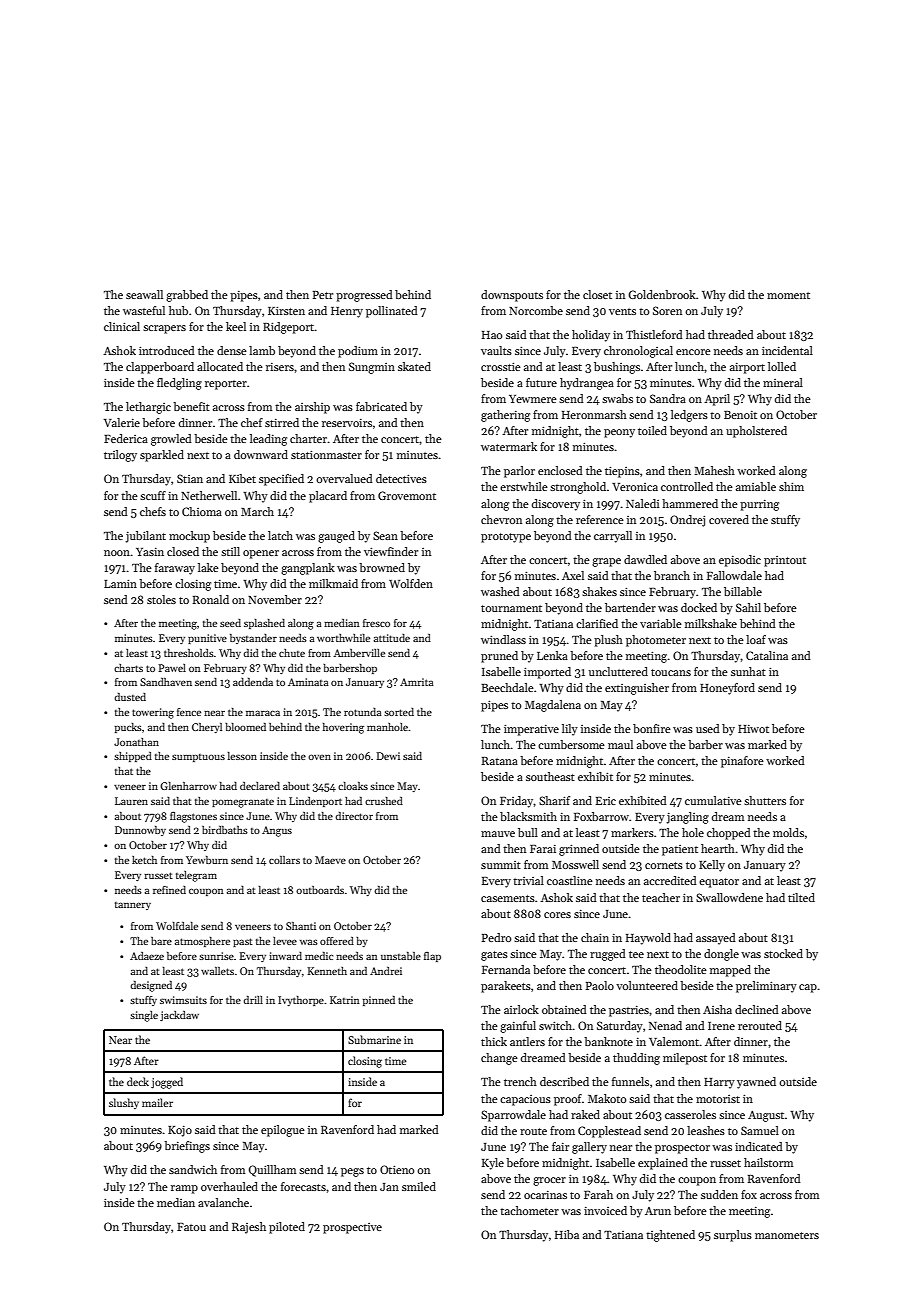  What do you see at coordinates (716, 939) in the screenshot?
I see `assayed` at bounding box center [716, 939].
